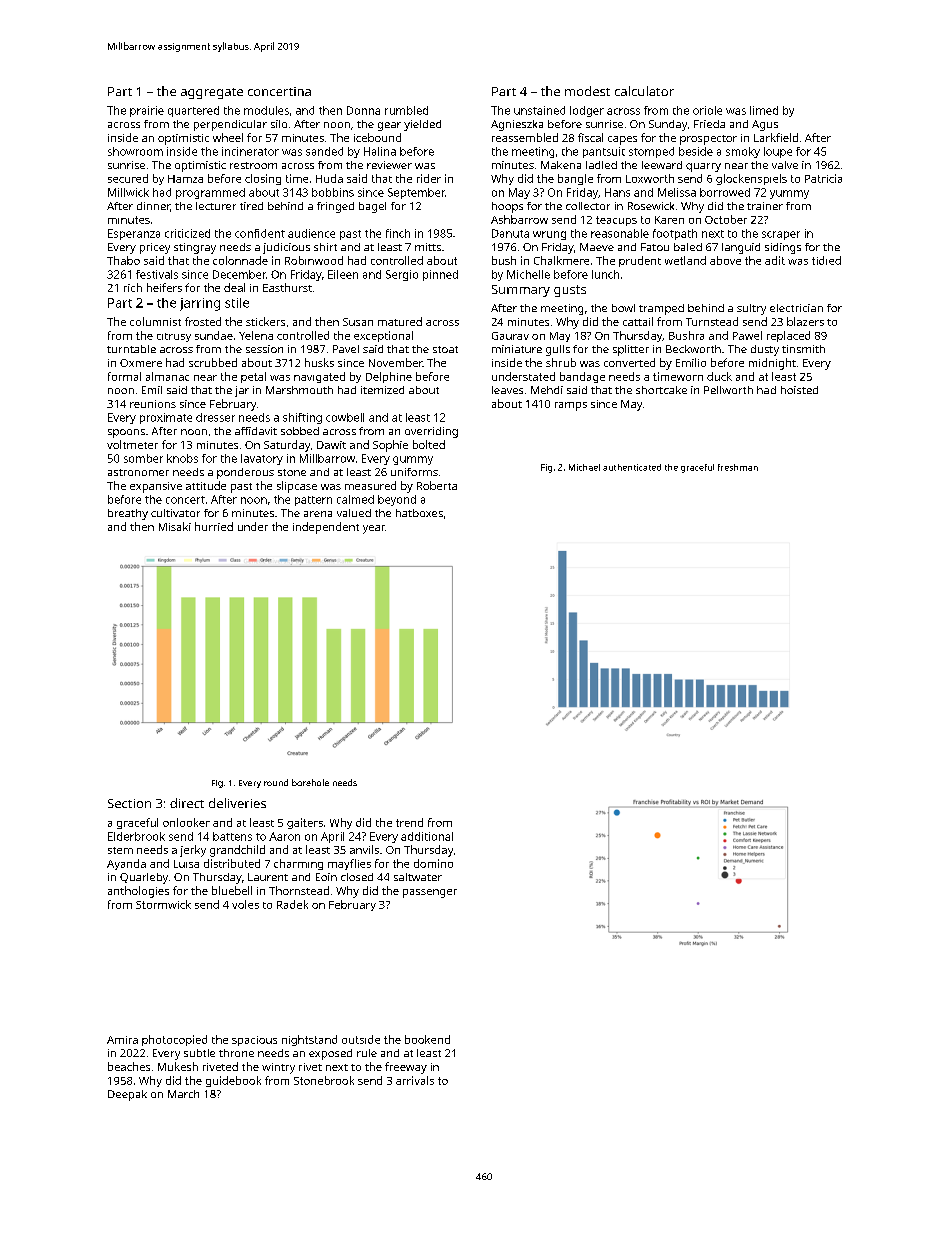 The width and height of the screenshot is (952, 1233). I want to click on Section, so click(129, 803).
